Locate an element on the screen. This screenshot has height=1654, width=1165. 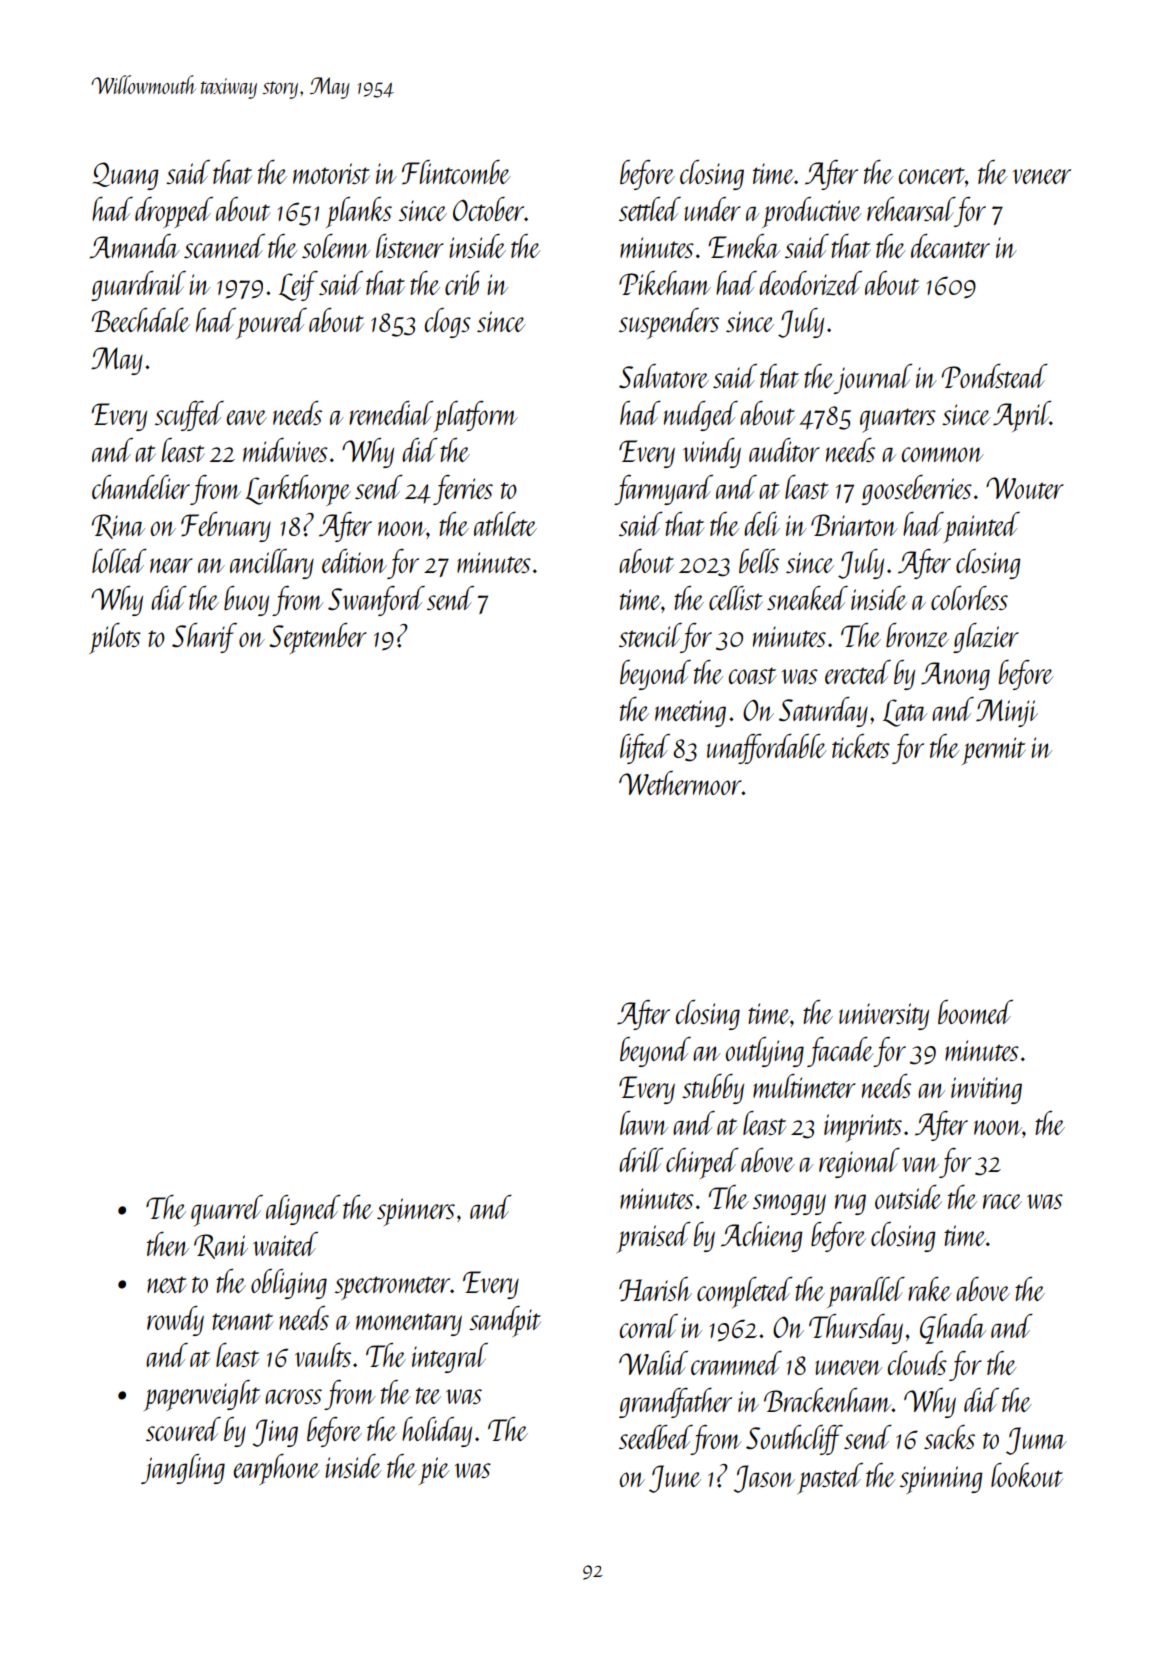
stencil is located at coordinates (650, 635).
